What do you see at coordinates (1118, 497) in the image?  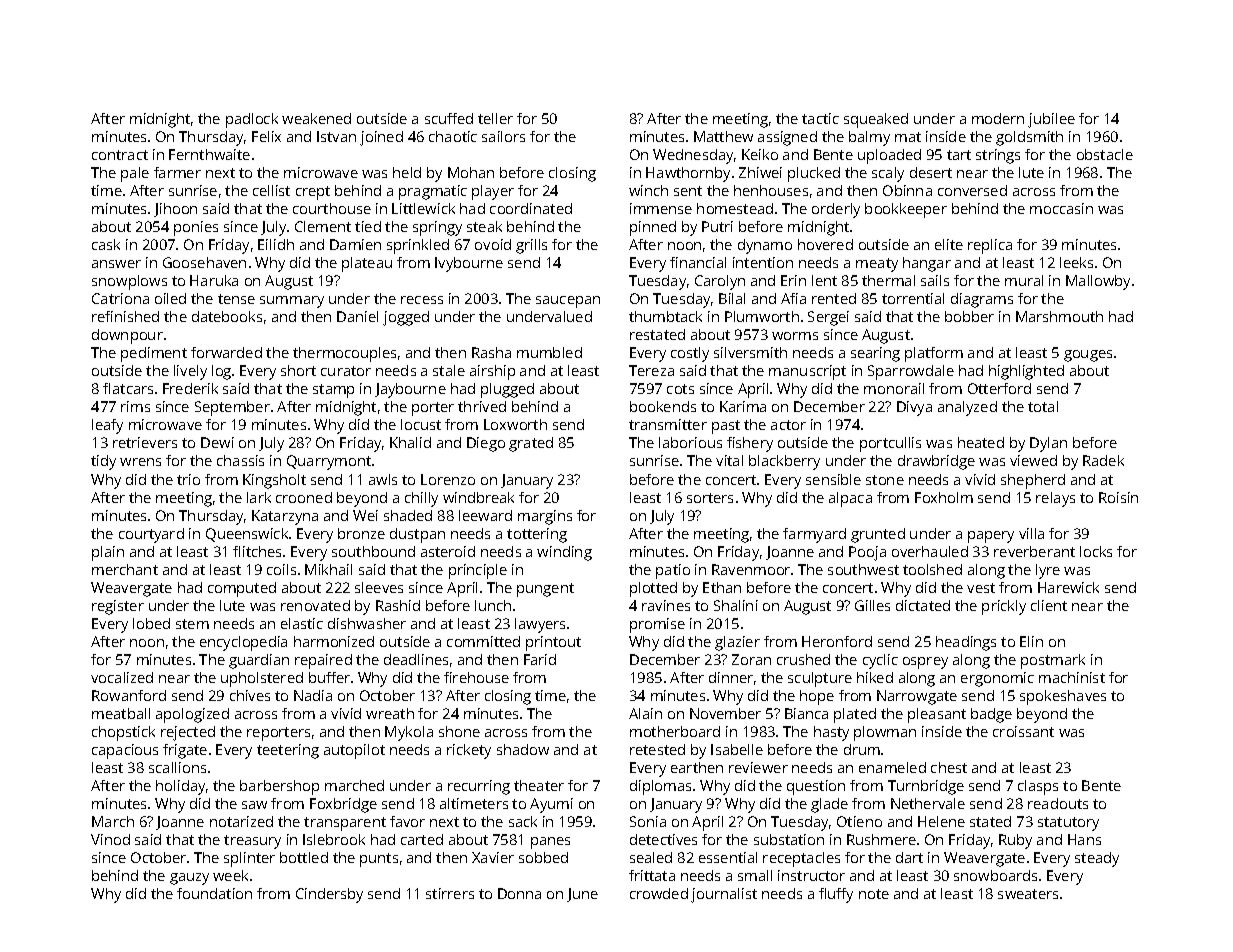 I see `Roisin` at bounding box center [1118, 497].
